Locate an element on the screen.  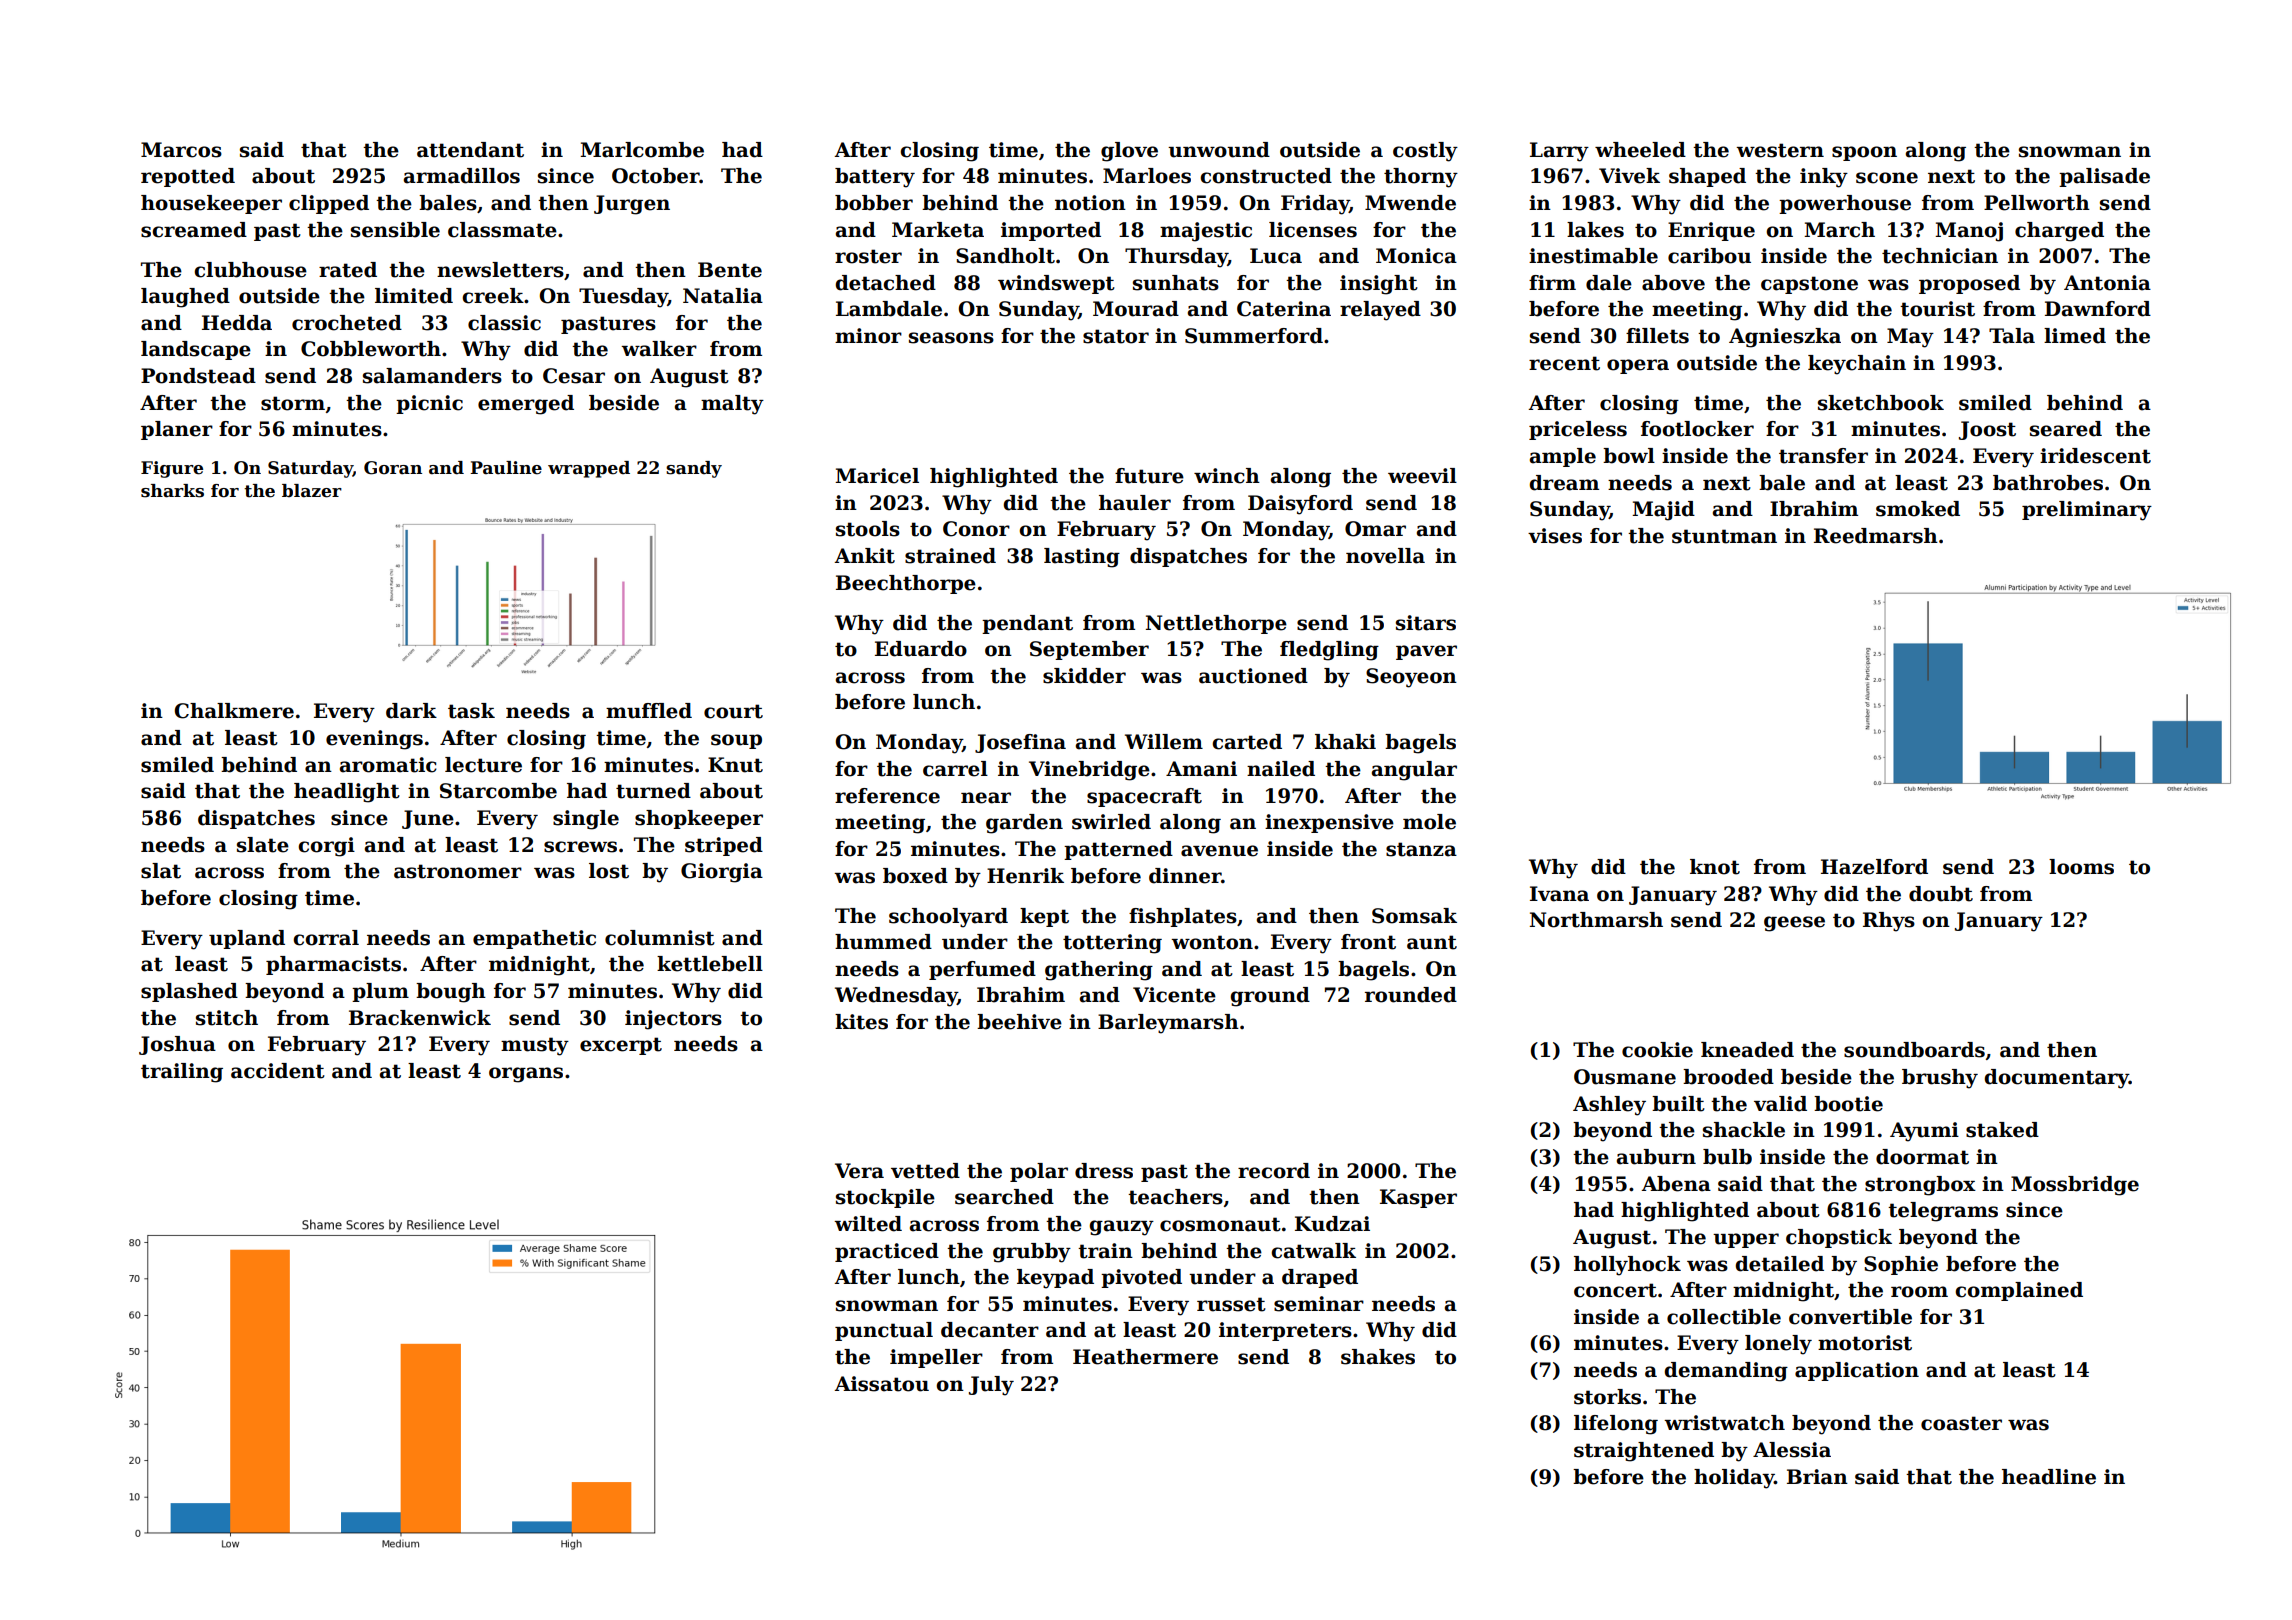
punctual is located at coordinates (884, 1331).
